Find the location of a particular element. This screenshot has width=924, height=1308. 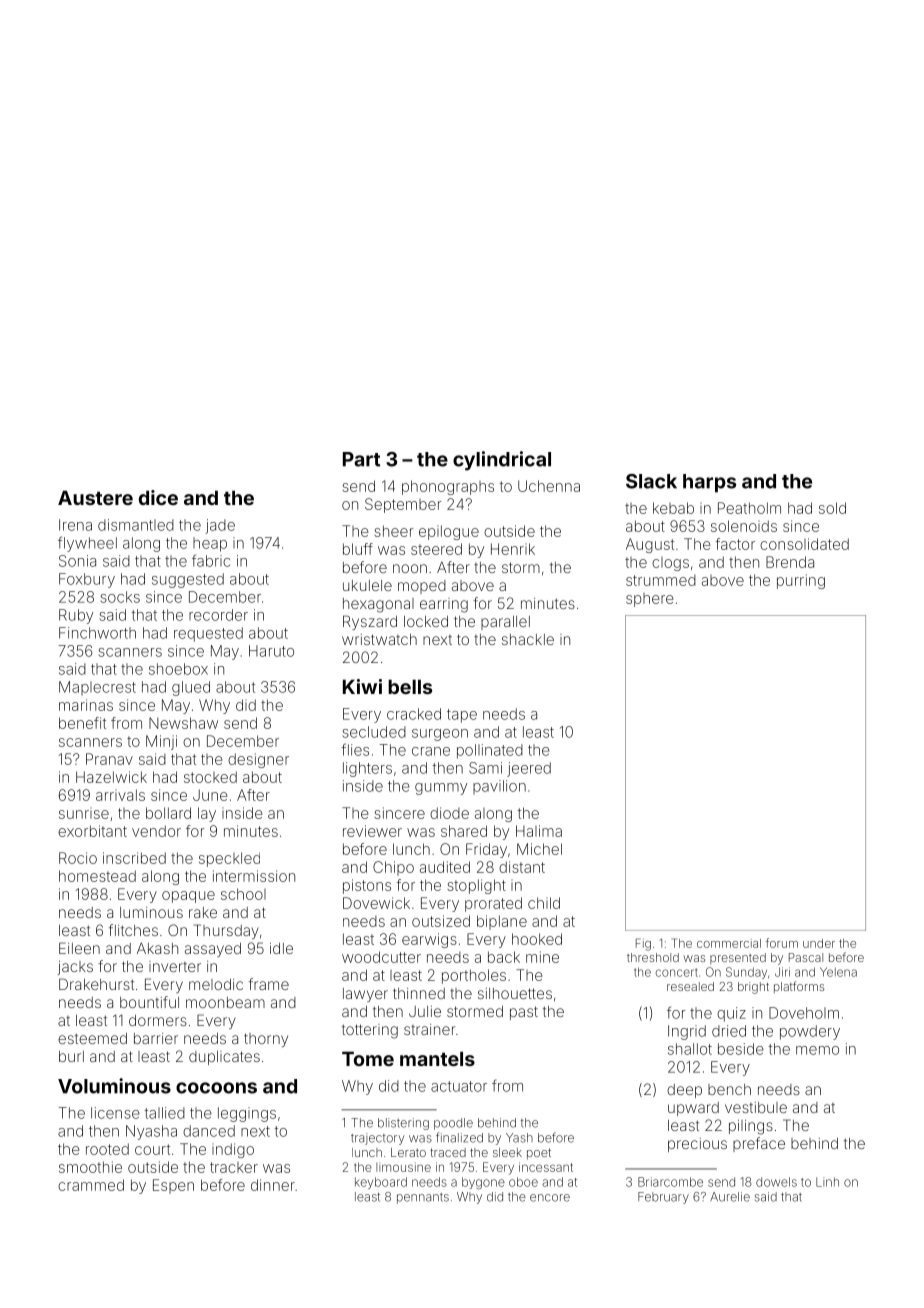

pennants is located at coordinates (423, 1198).
